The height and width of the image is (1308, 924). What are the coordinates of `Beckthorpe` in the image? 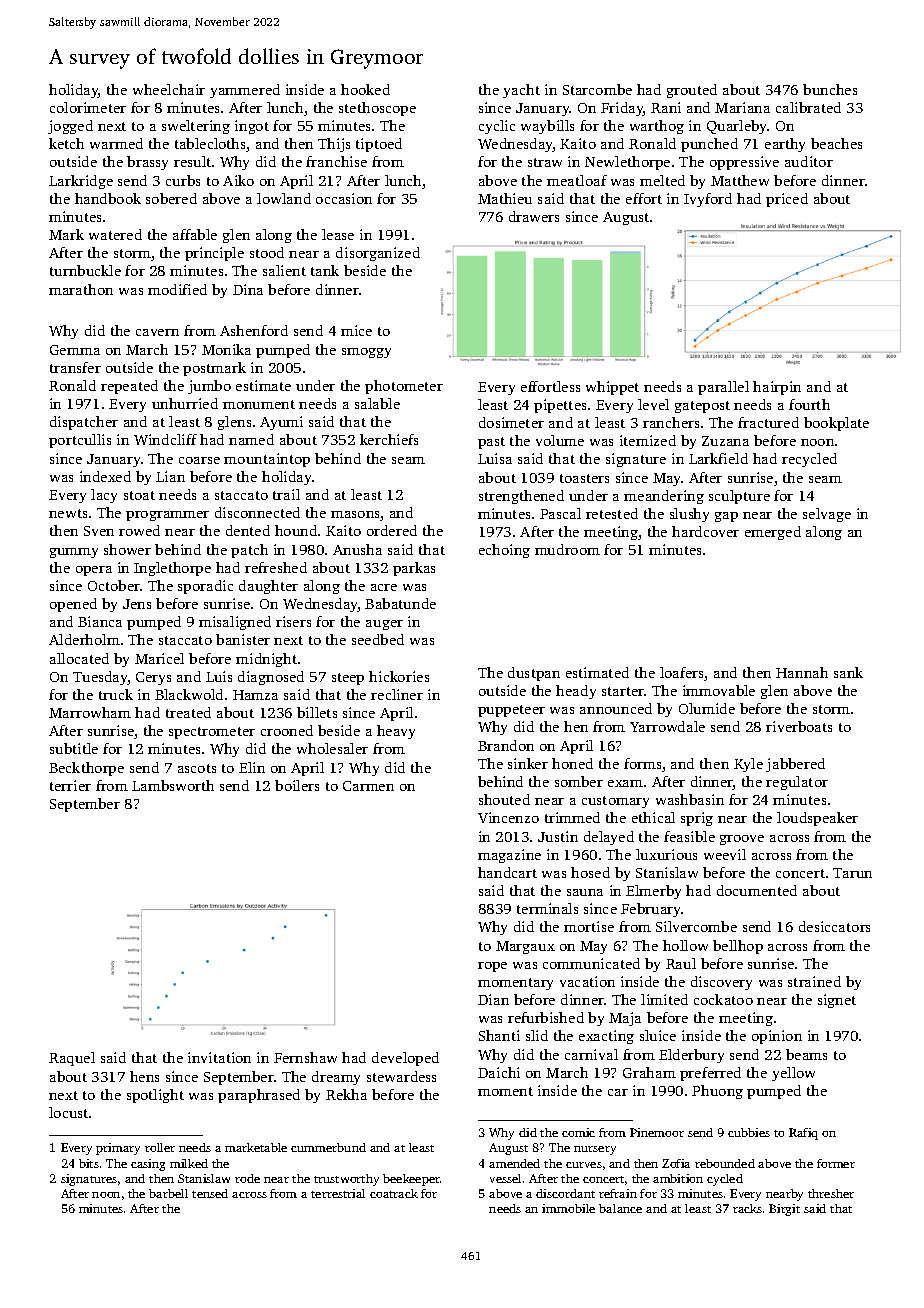 It's located at (86, 769).
